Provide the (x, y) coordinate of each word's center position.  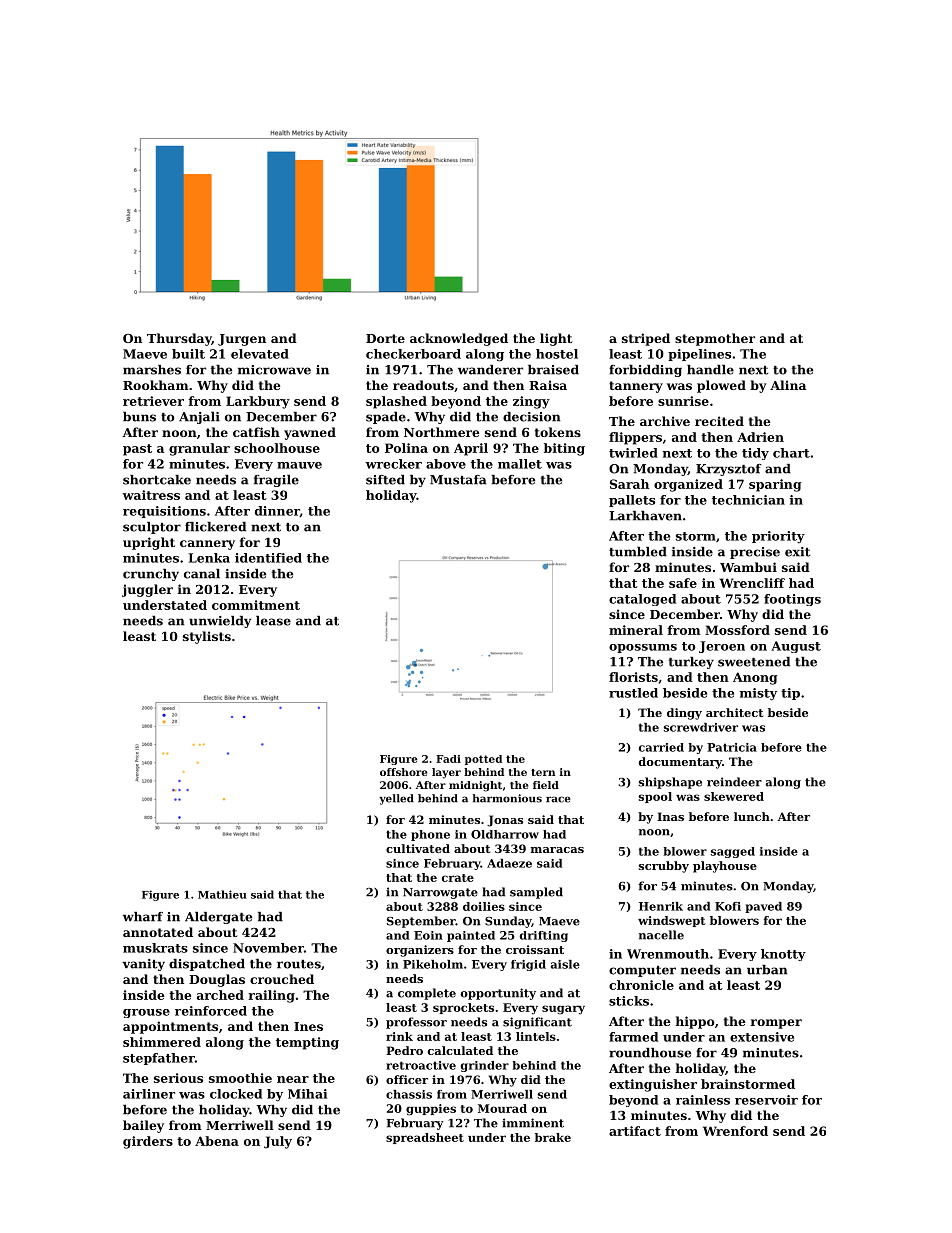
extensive (762, 1037)
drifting (544, 936)
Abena (217, 1141)
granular (199, 449)
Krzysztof (729, 470)
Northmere (442, 432)
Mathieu (222, 894)
